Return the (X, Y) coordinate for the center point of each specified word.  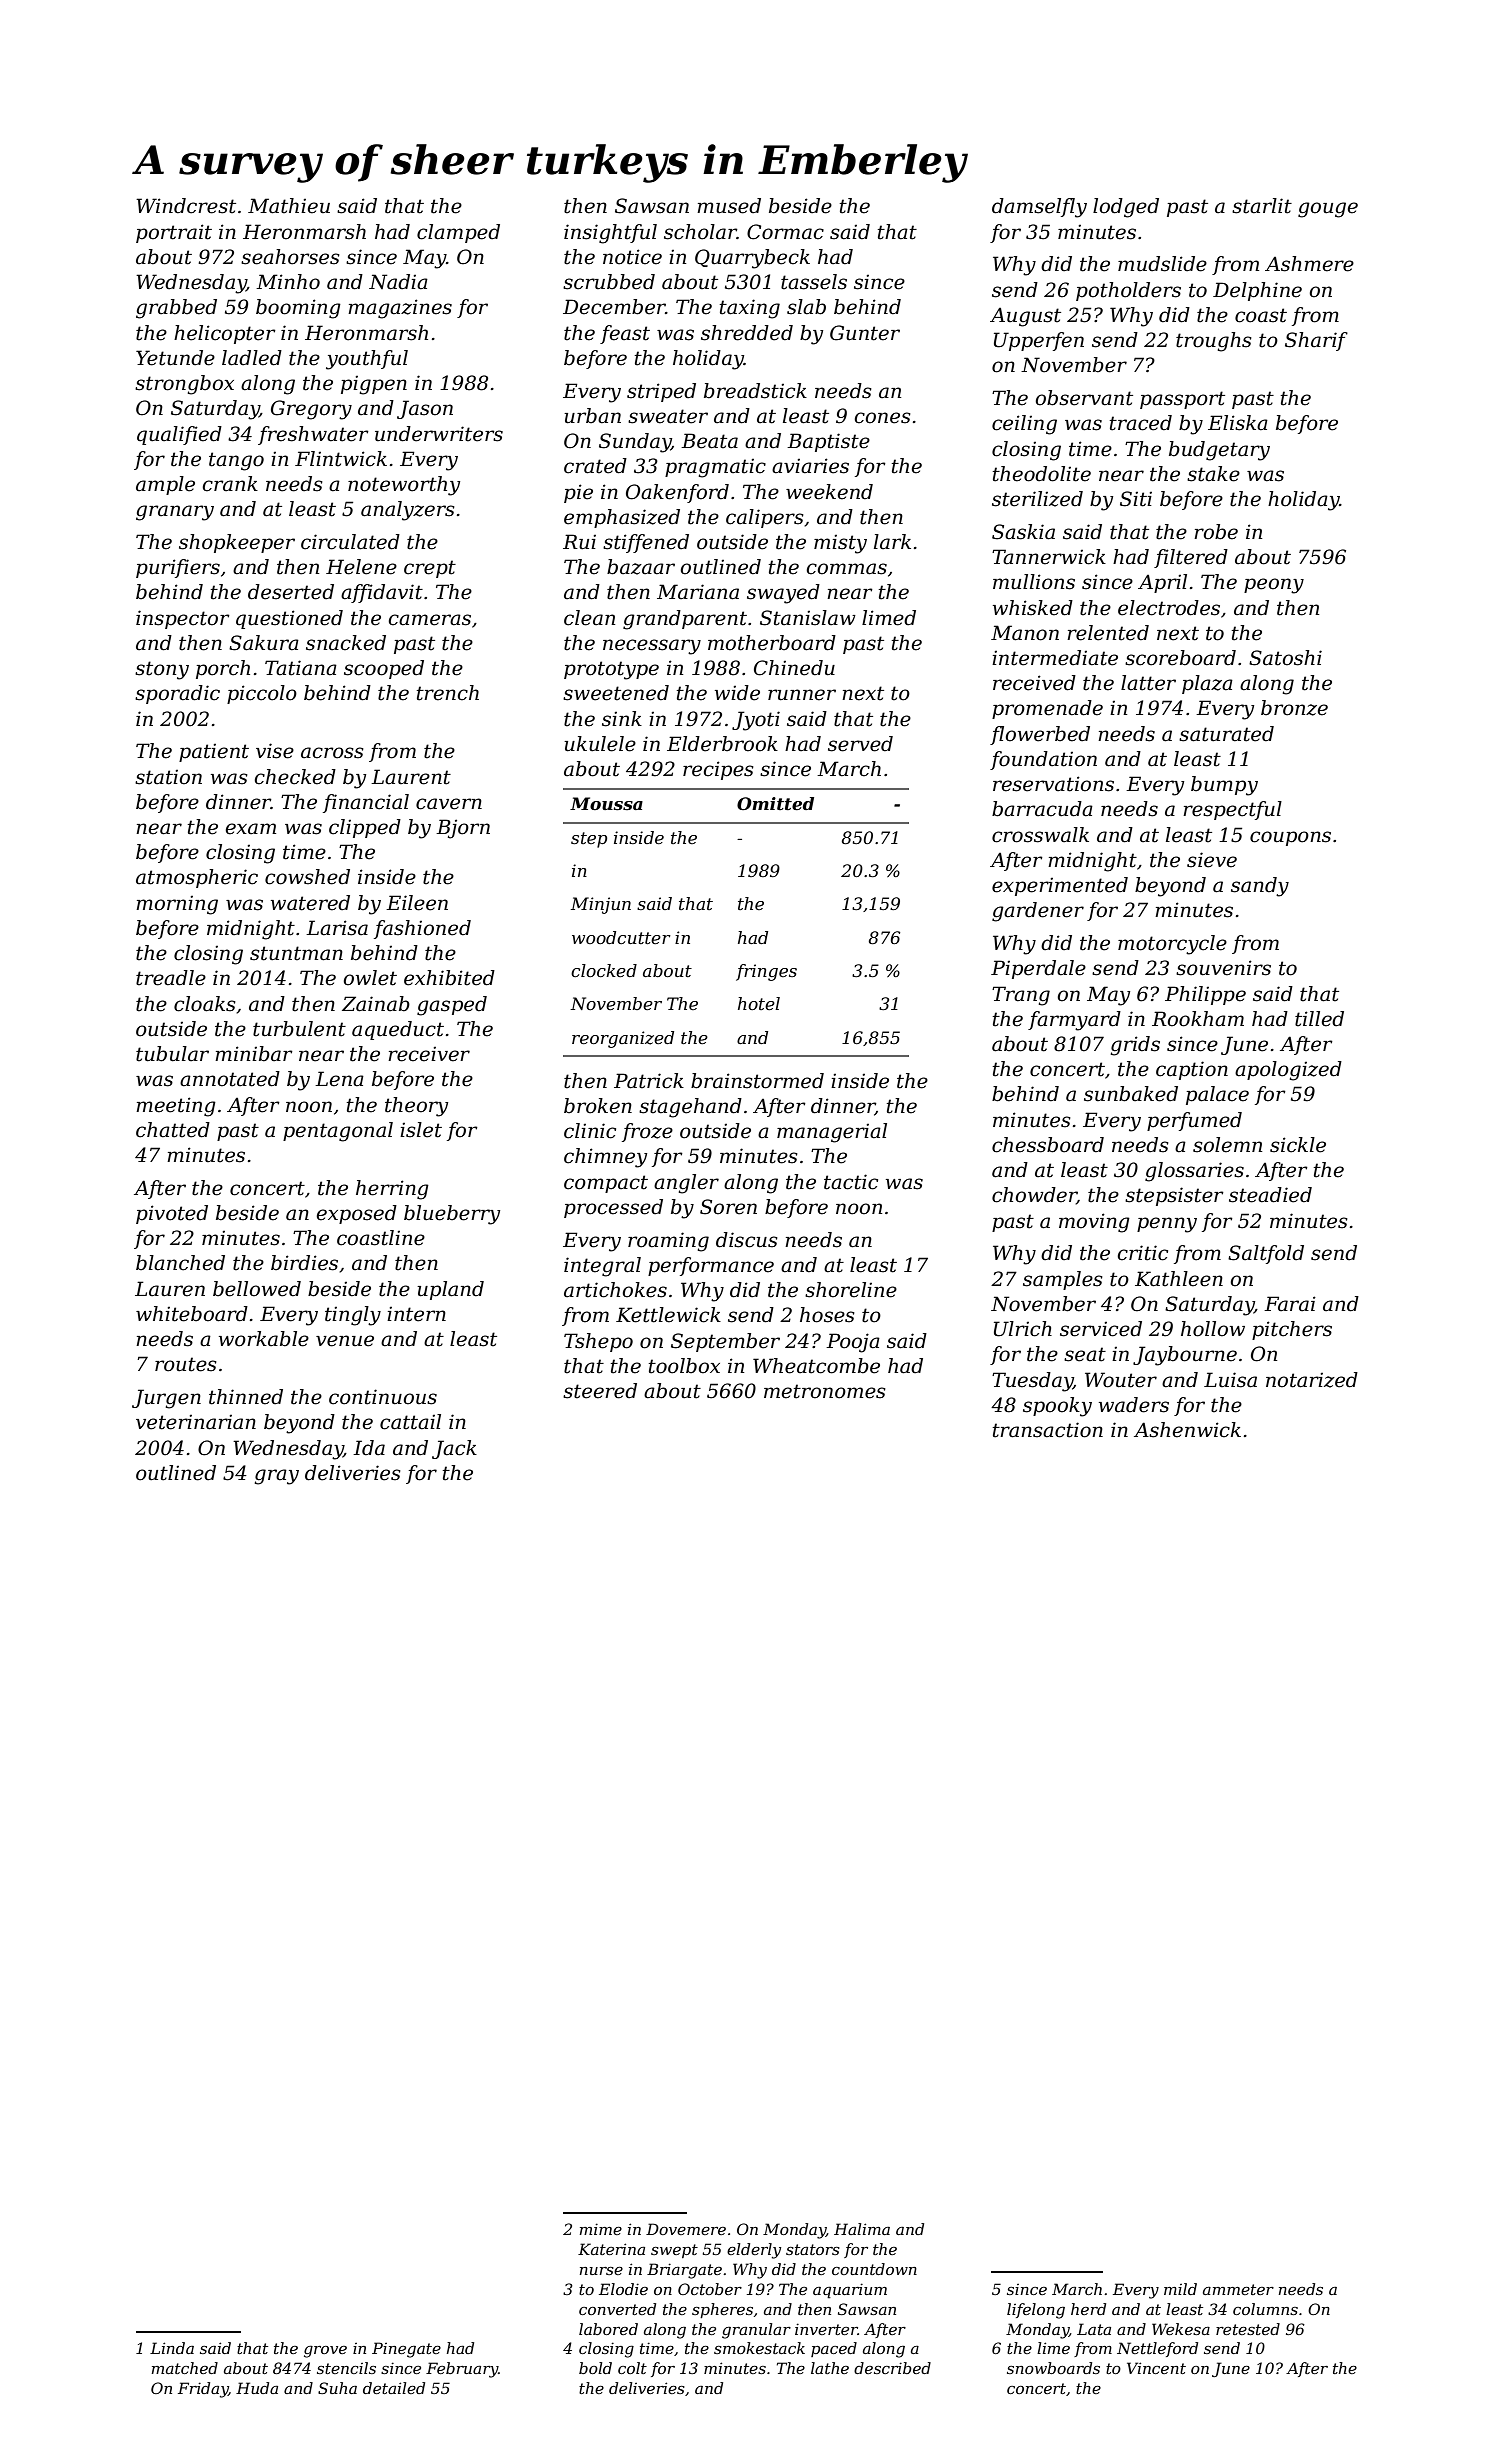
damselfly (1039, 208)
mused (729, 206)
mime (601, 2229)
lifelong (1036, 2311)
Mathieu (289, 206)
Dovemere (686, 2229)
